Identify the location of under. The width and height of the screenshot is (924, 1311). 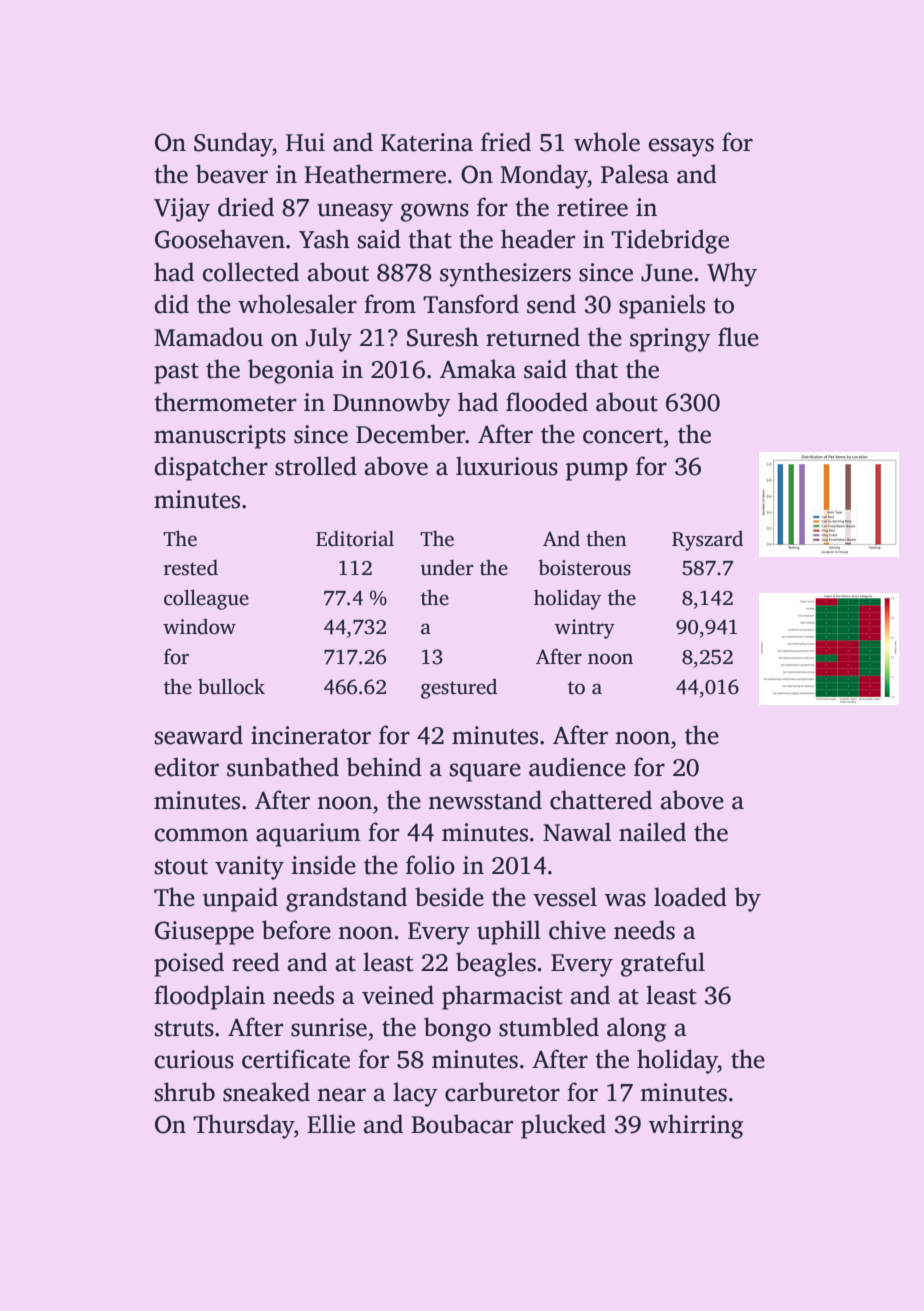
(447, 568).
